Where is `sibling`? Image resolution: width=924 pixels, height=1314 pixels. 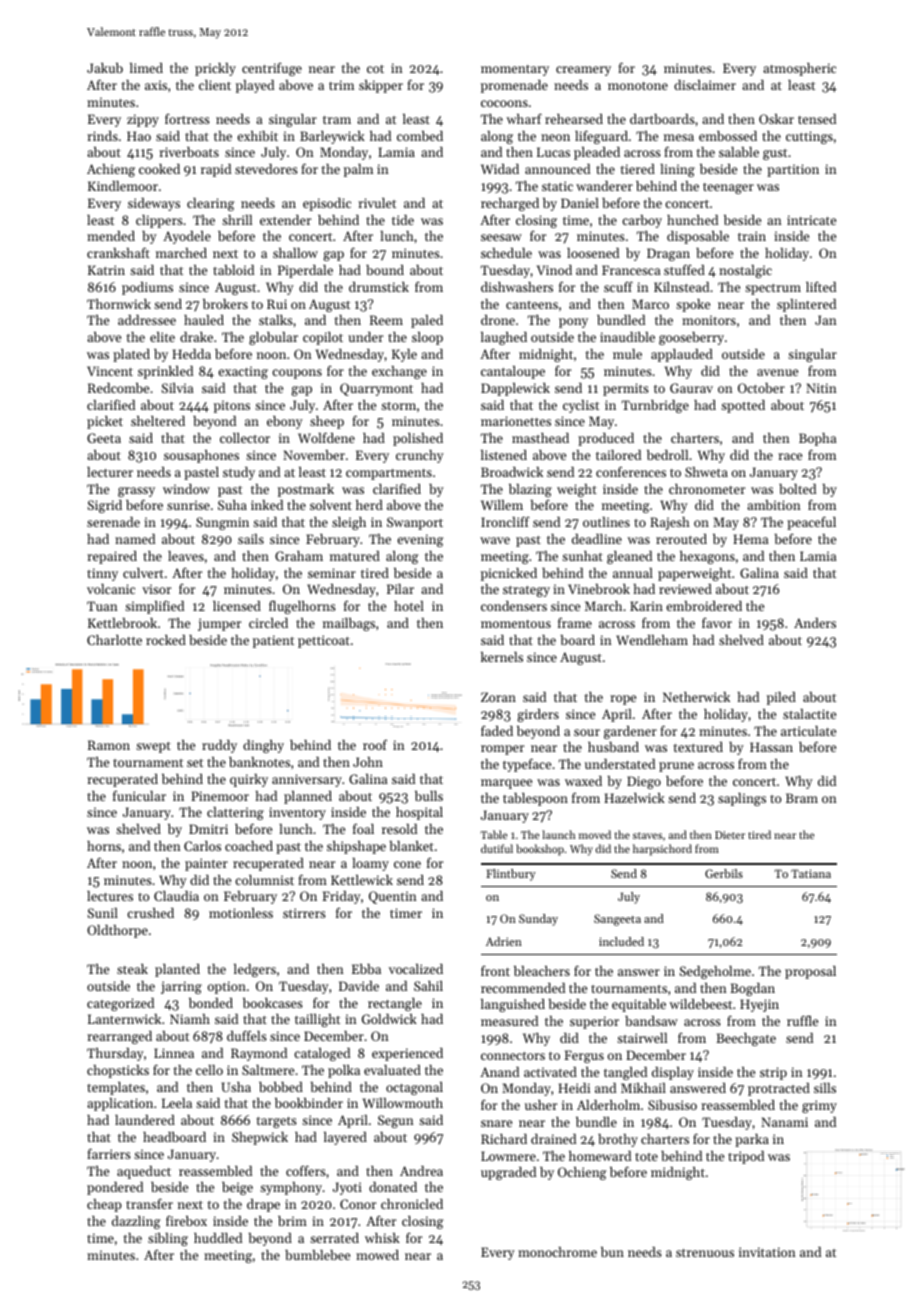
sibling is located at coordinates (168, 1239).
